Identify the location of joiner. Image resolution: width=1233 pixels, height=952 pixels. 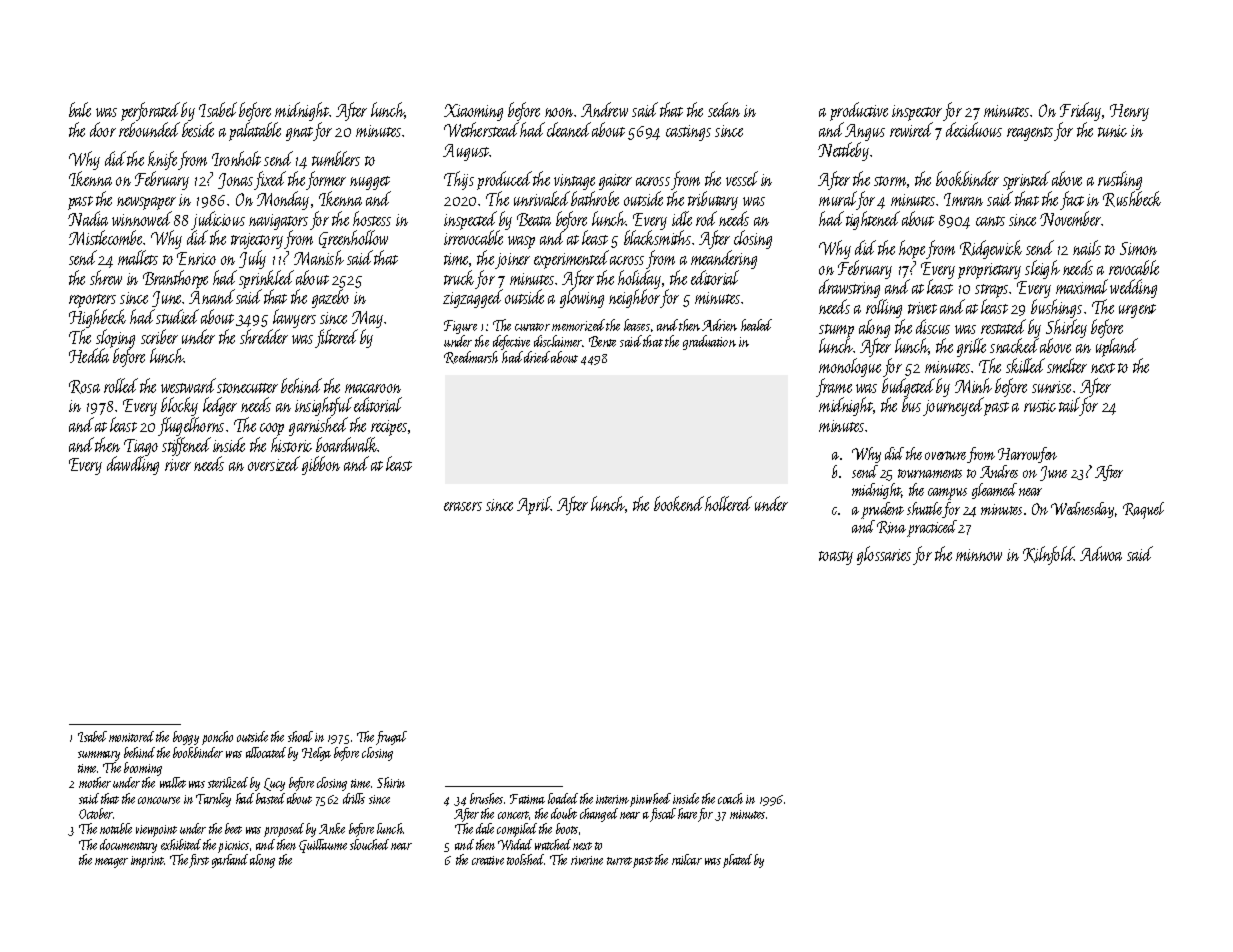
(512, 261).
